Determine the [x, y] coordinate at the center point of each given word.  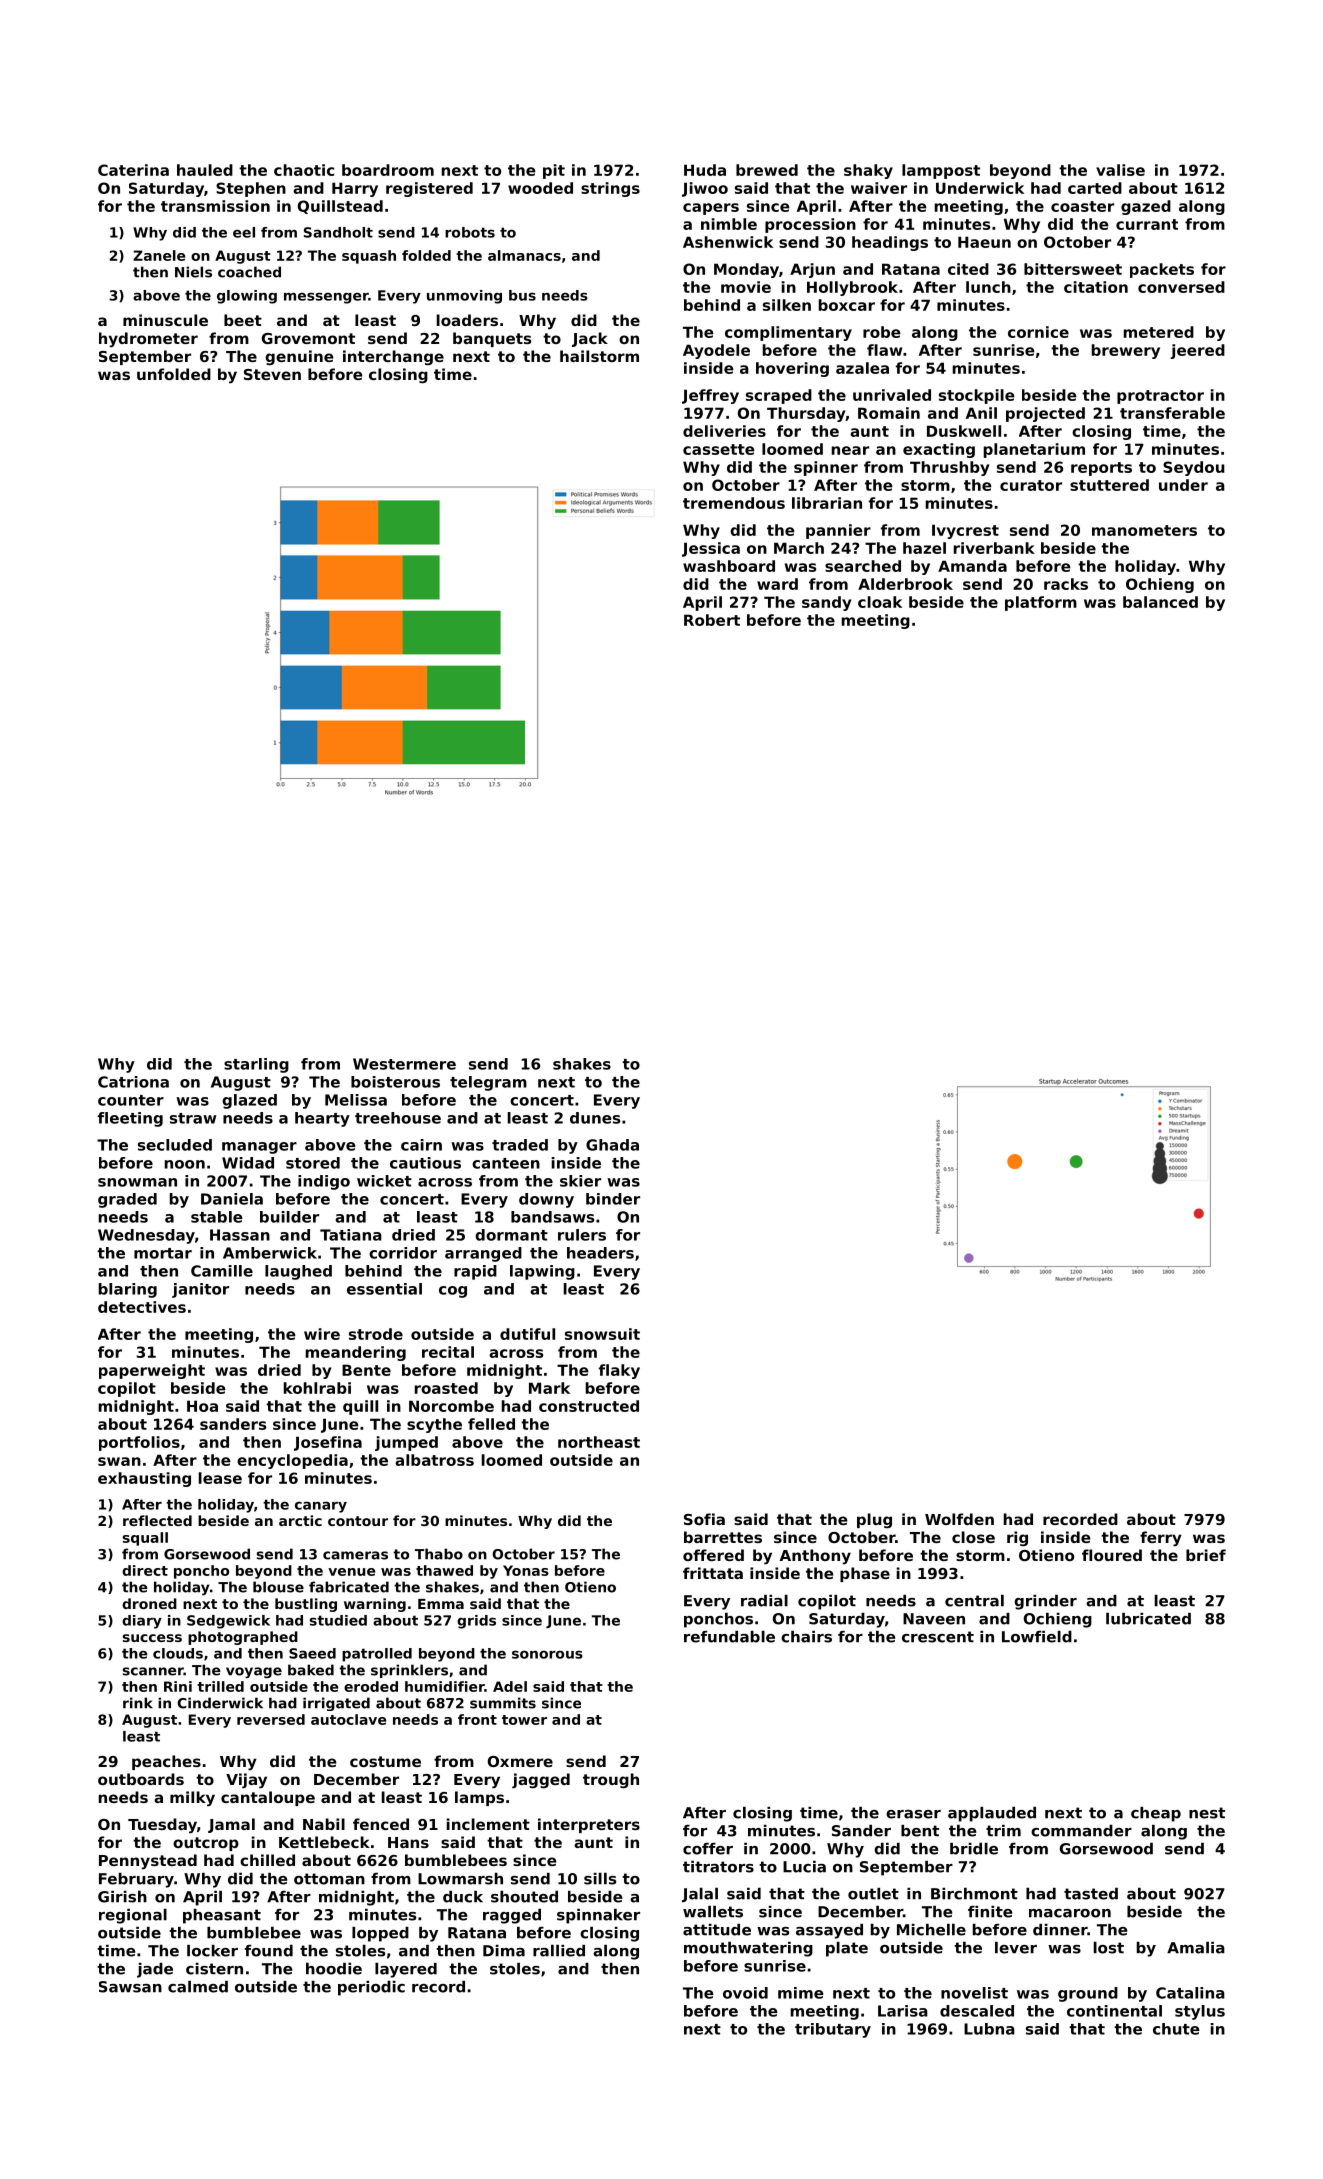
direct [145, 1570]
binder [613, 1199]
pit [554, 171]
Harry [355, 189]
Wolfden [959, 1519]
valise [1120, 170]
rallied [559, 1951]
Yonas [526, 1570]
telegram [488, 1083]
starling [256, 1065]
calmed [198, 1987]
